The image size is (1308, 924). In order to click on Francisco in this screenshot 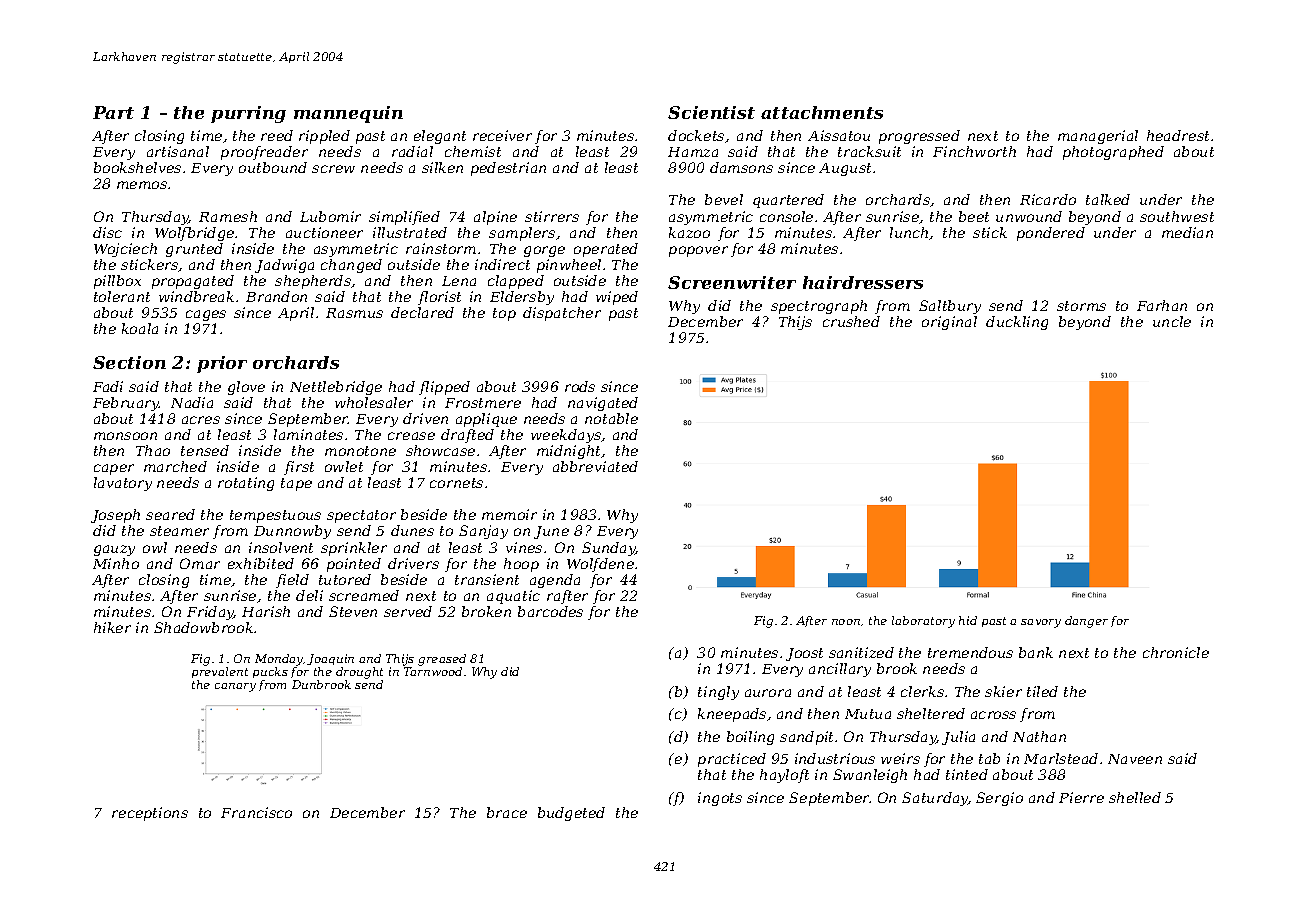, I will do `click(256, 812)`.
